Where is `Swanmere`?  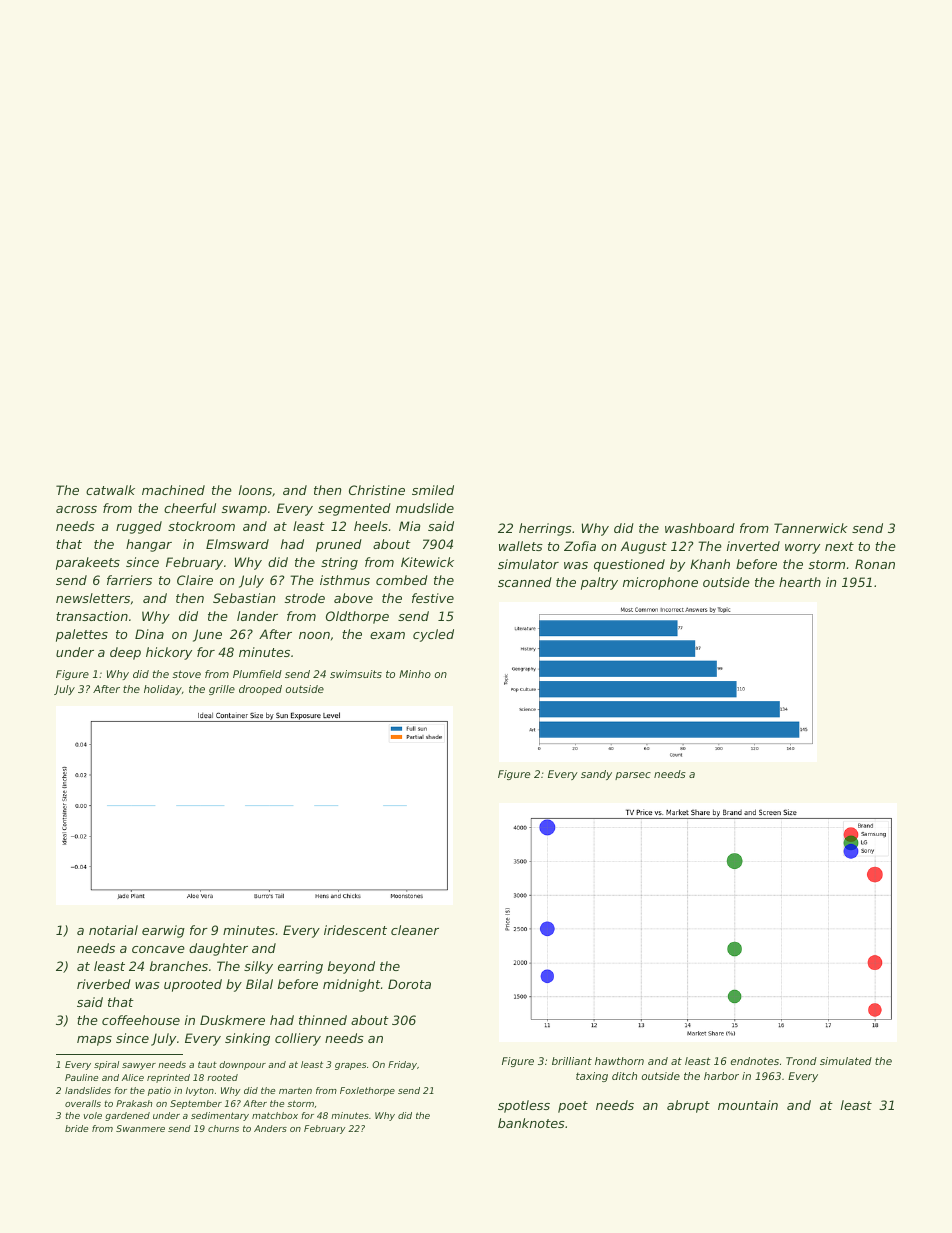
Swanmere is located at coordinates (140, 1128).
